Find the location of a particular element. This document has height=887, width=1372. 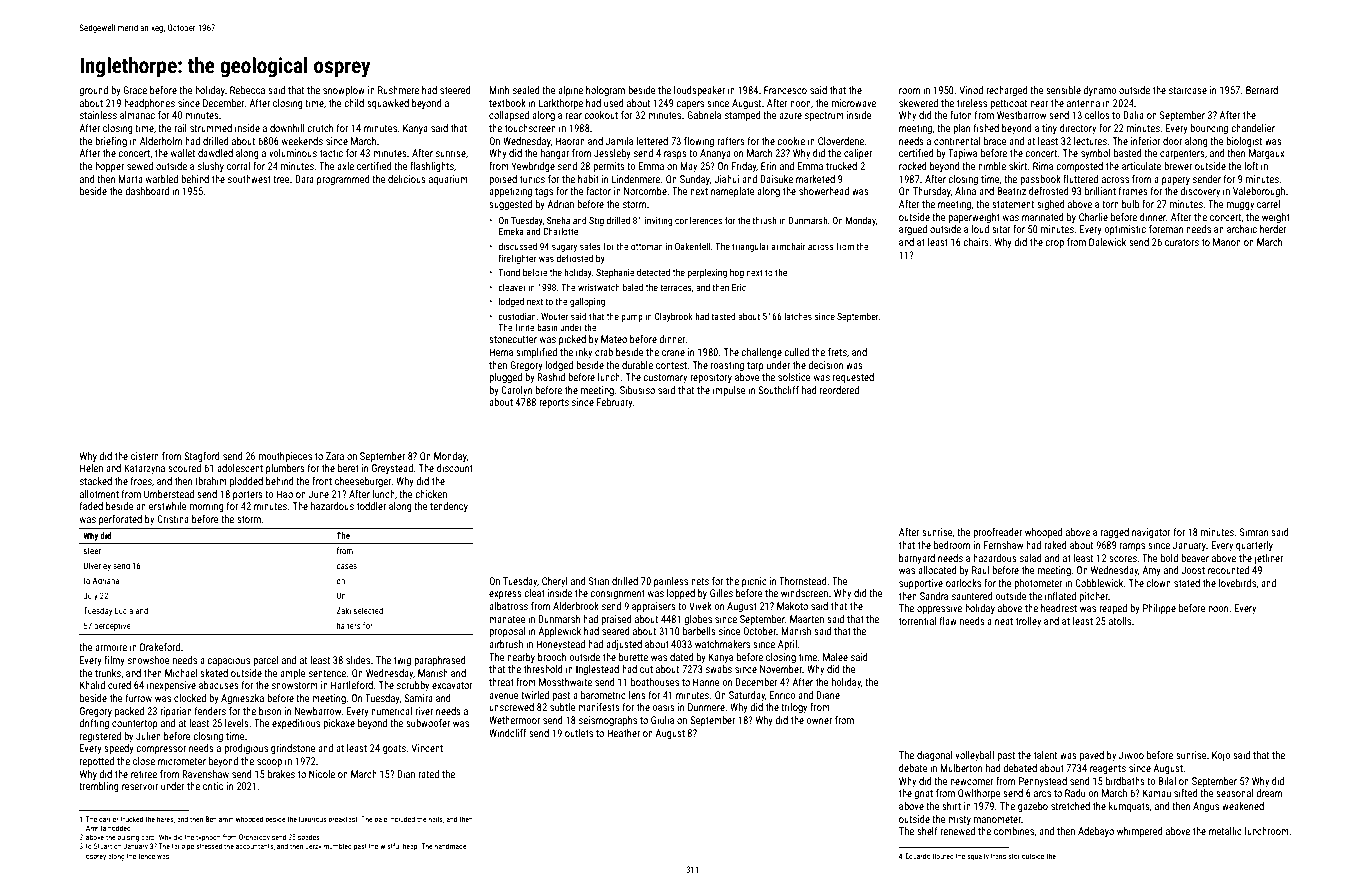

trolley is located at coordinates (1028, 622).
